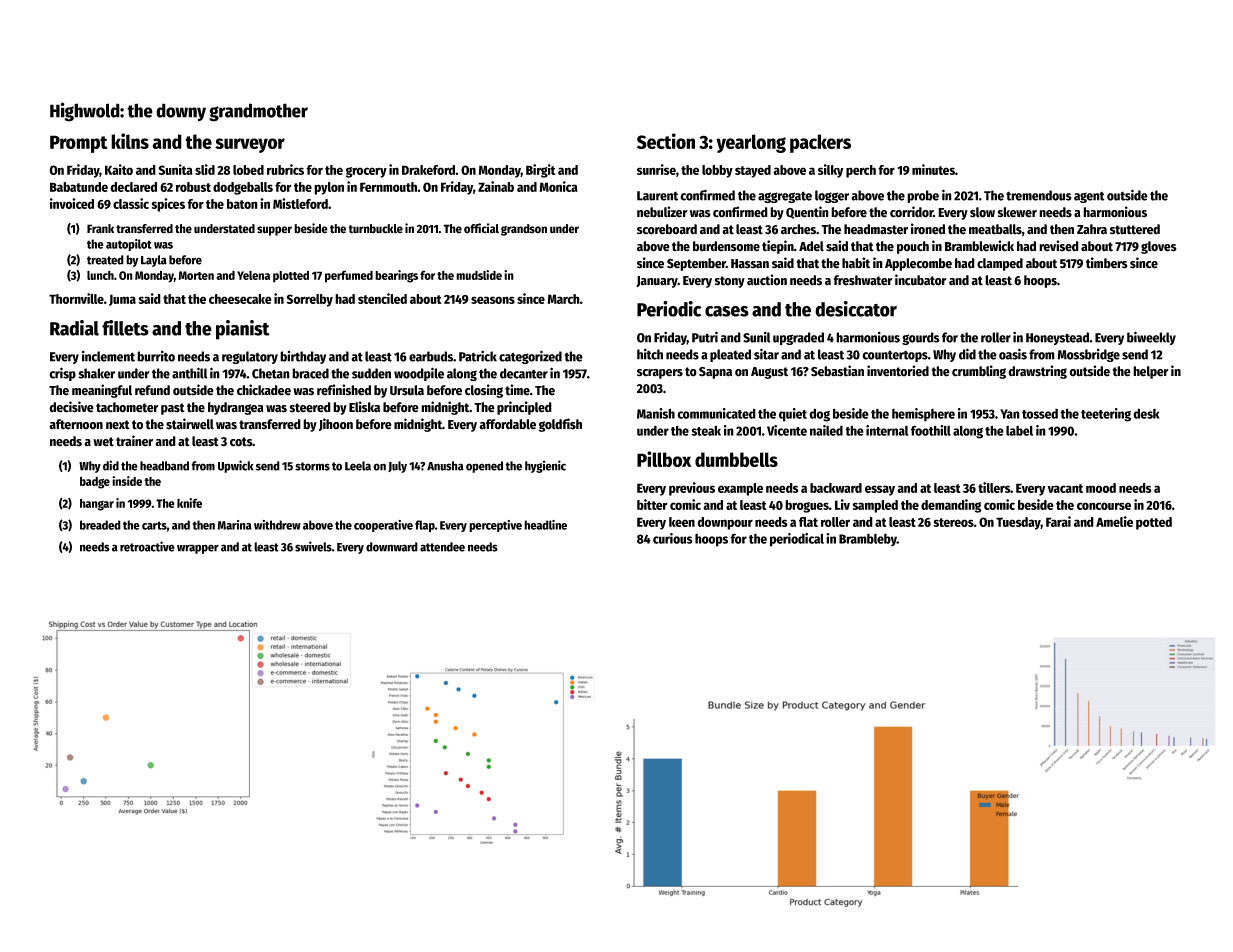 The image size is (1233, 952). What do you see at coordinates (1088, 355) in the page?
I see `Mossbridge` at bounding box center [1088, 355].
